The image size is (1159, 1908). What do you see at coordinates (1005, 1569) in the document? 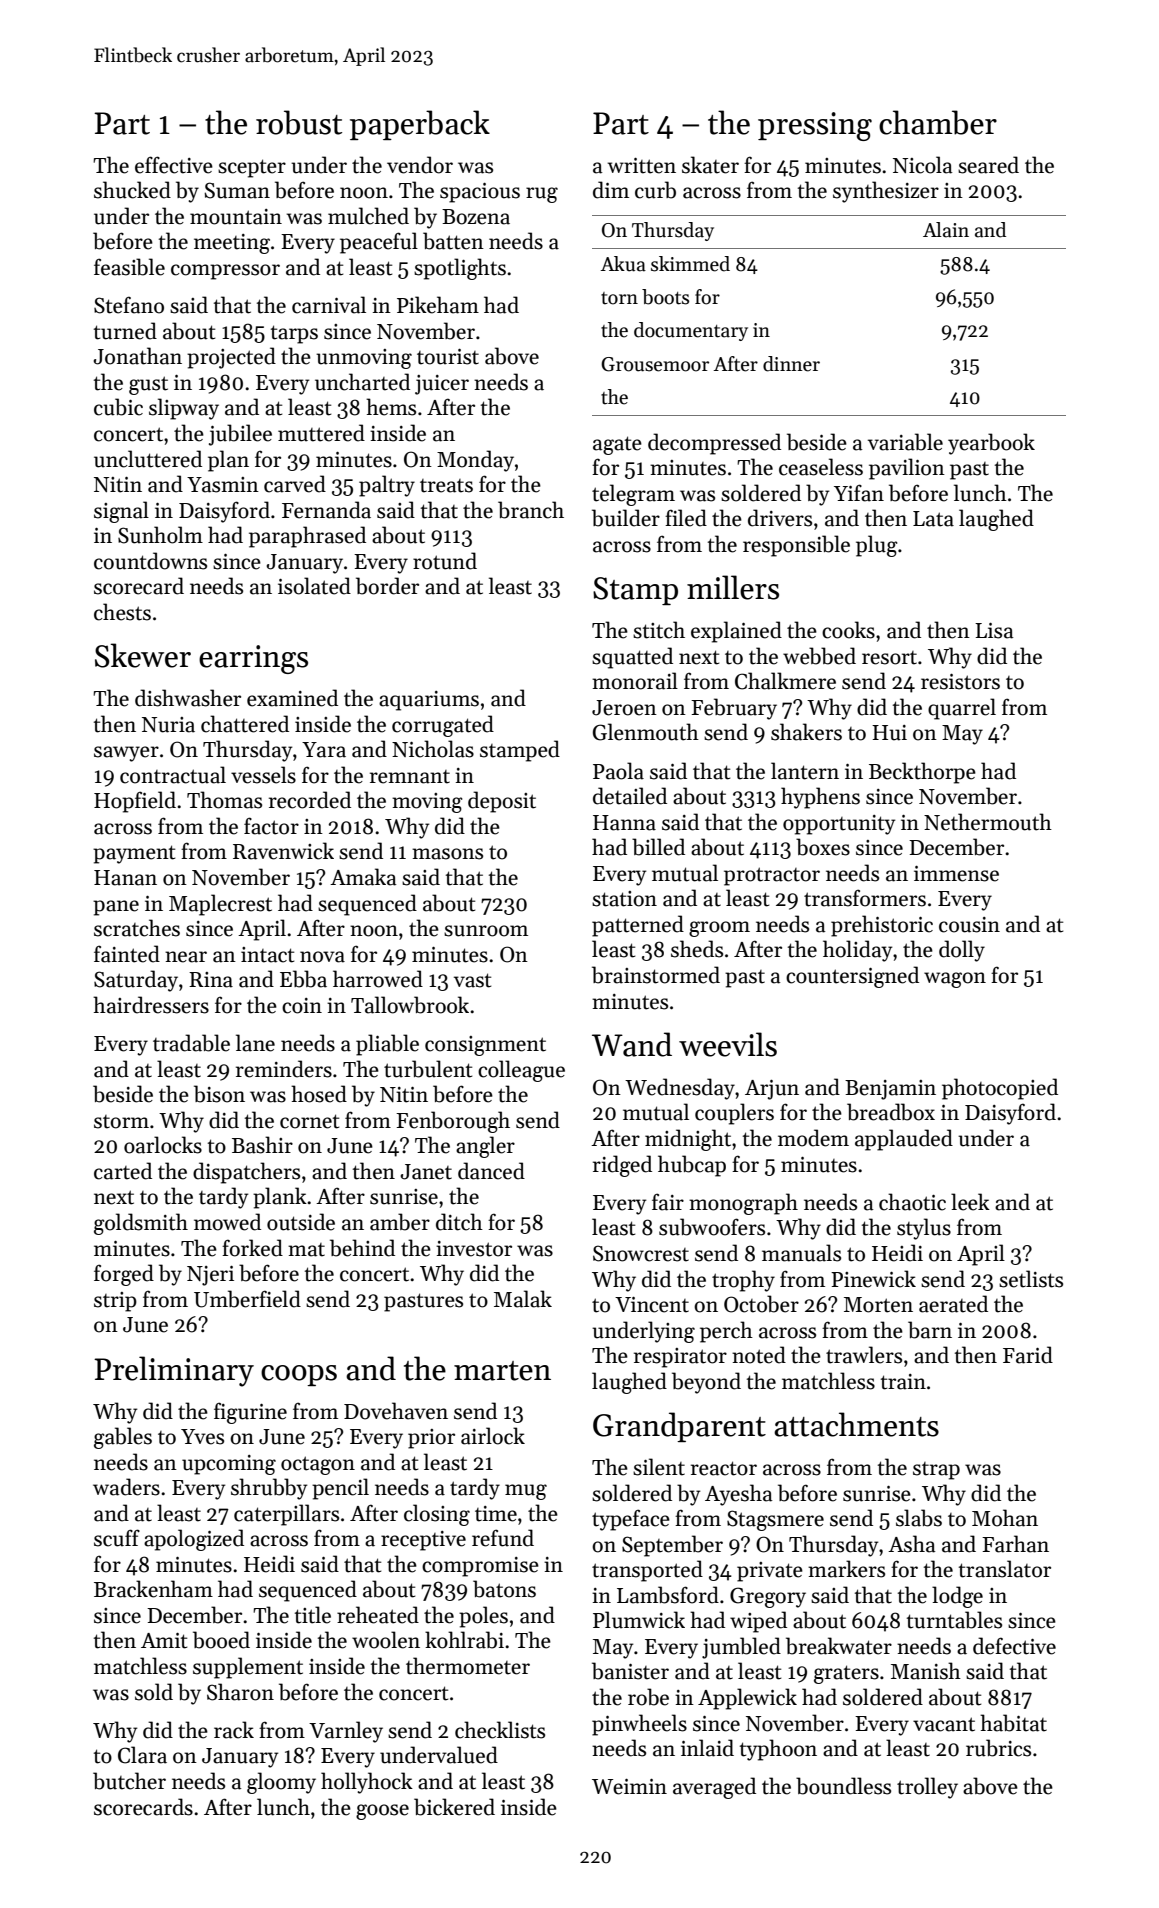
I see `translator` at bounding box center [1005, 1569].
